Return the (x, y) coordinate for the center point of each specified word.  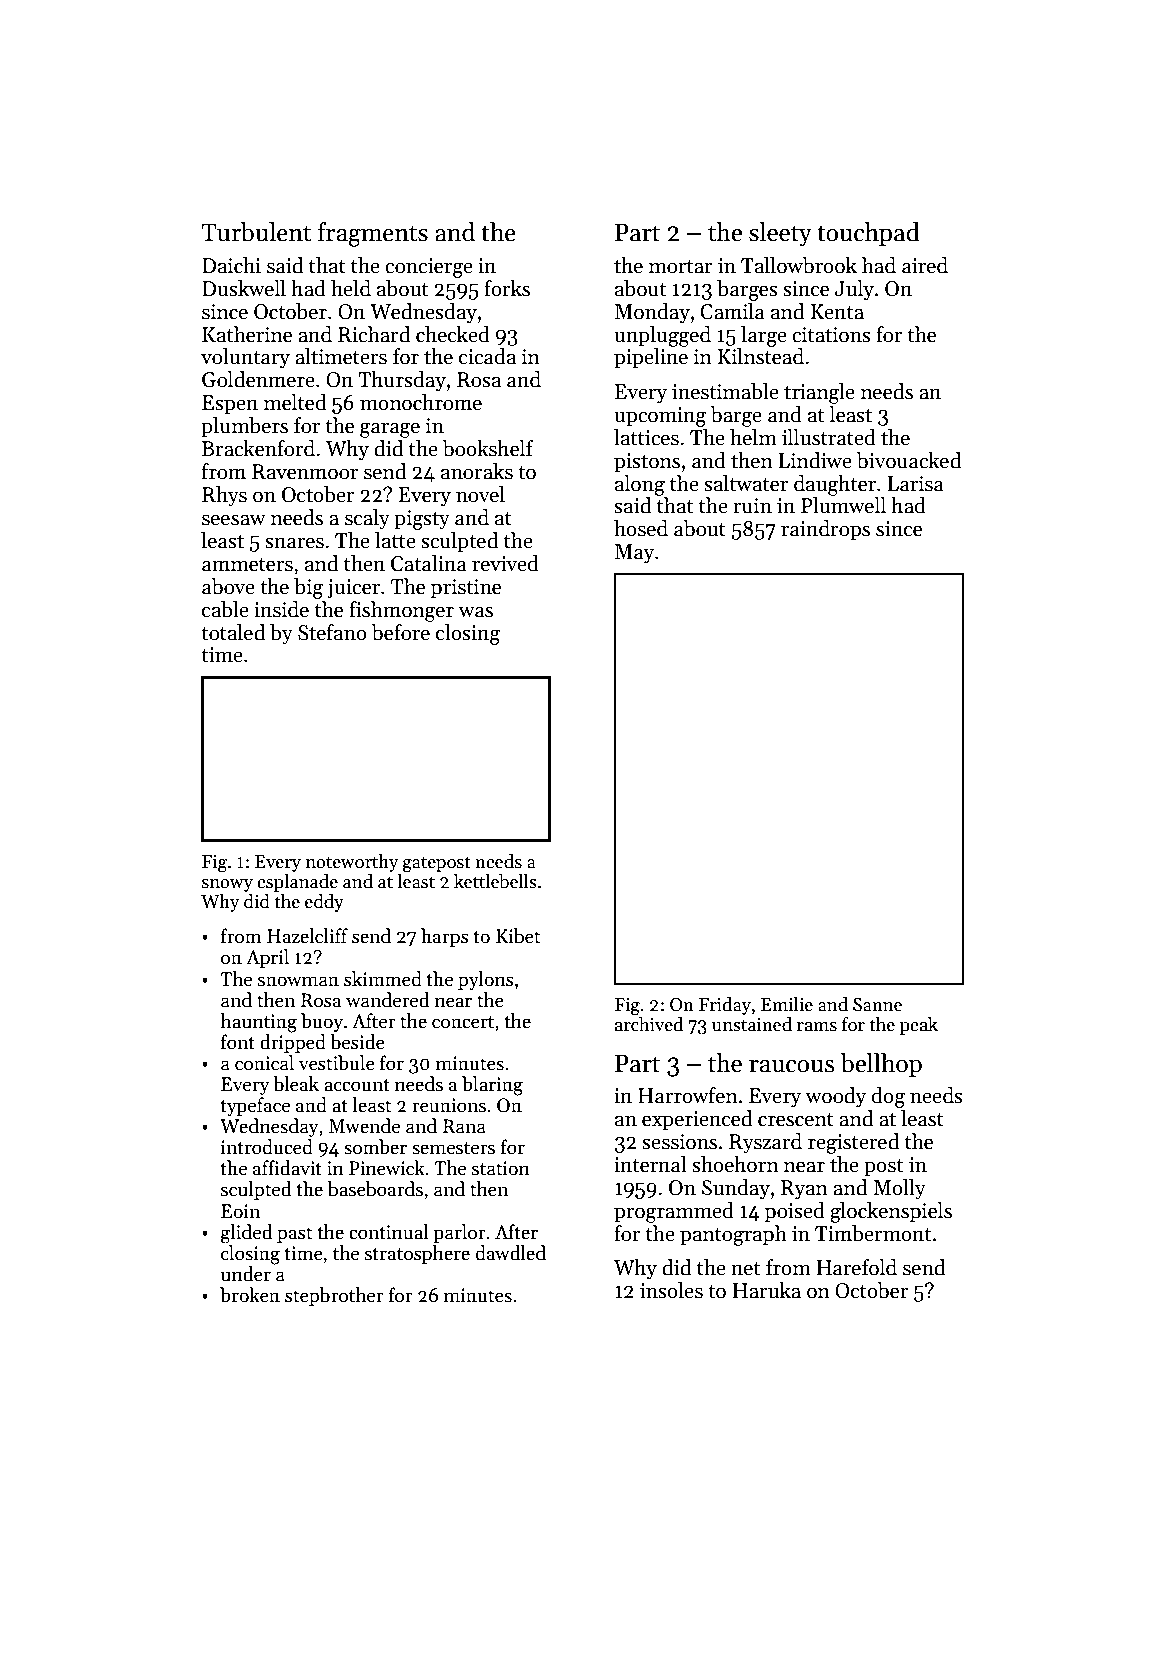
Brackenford (258, 448)
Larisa (916, 484)
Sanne (877, 1005)
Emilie (787, 1004)
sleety (780, 234)
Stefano (332, 632)
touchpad (868, 234)
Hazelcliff (307, 936)
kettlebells (495, 881)
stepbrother (334, 1296)
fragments (373, 234)
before (400, 632)
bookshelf (488, 448)
